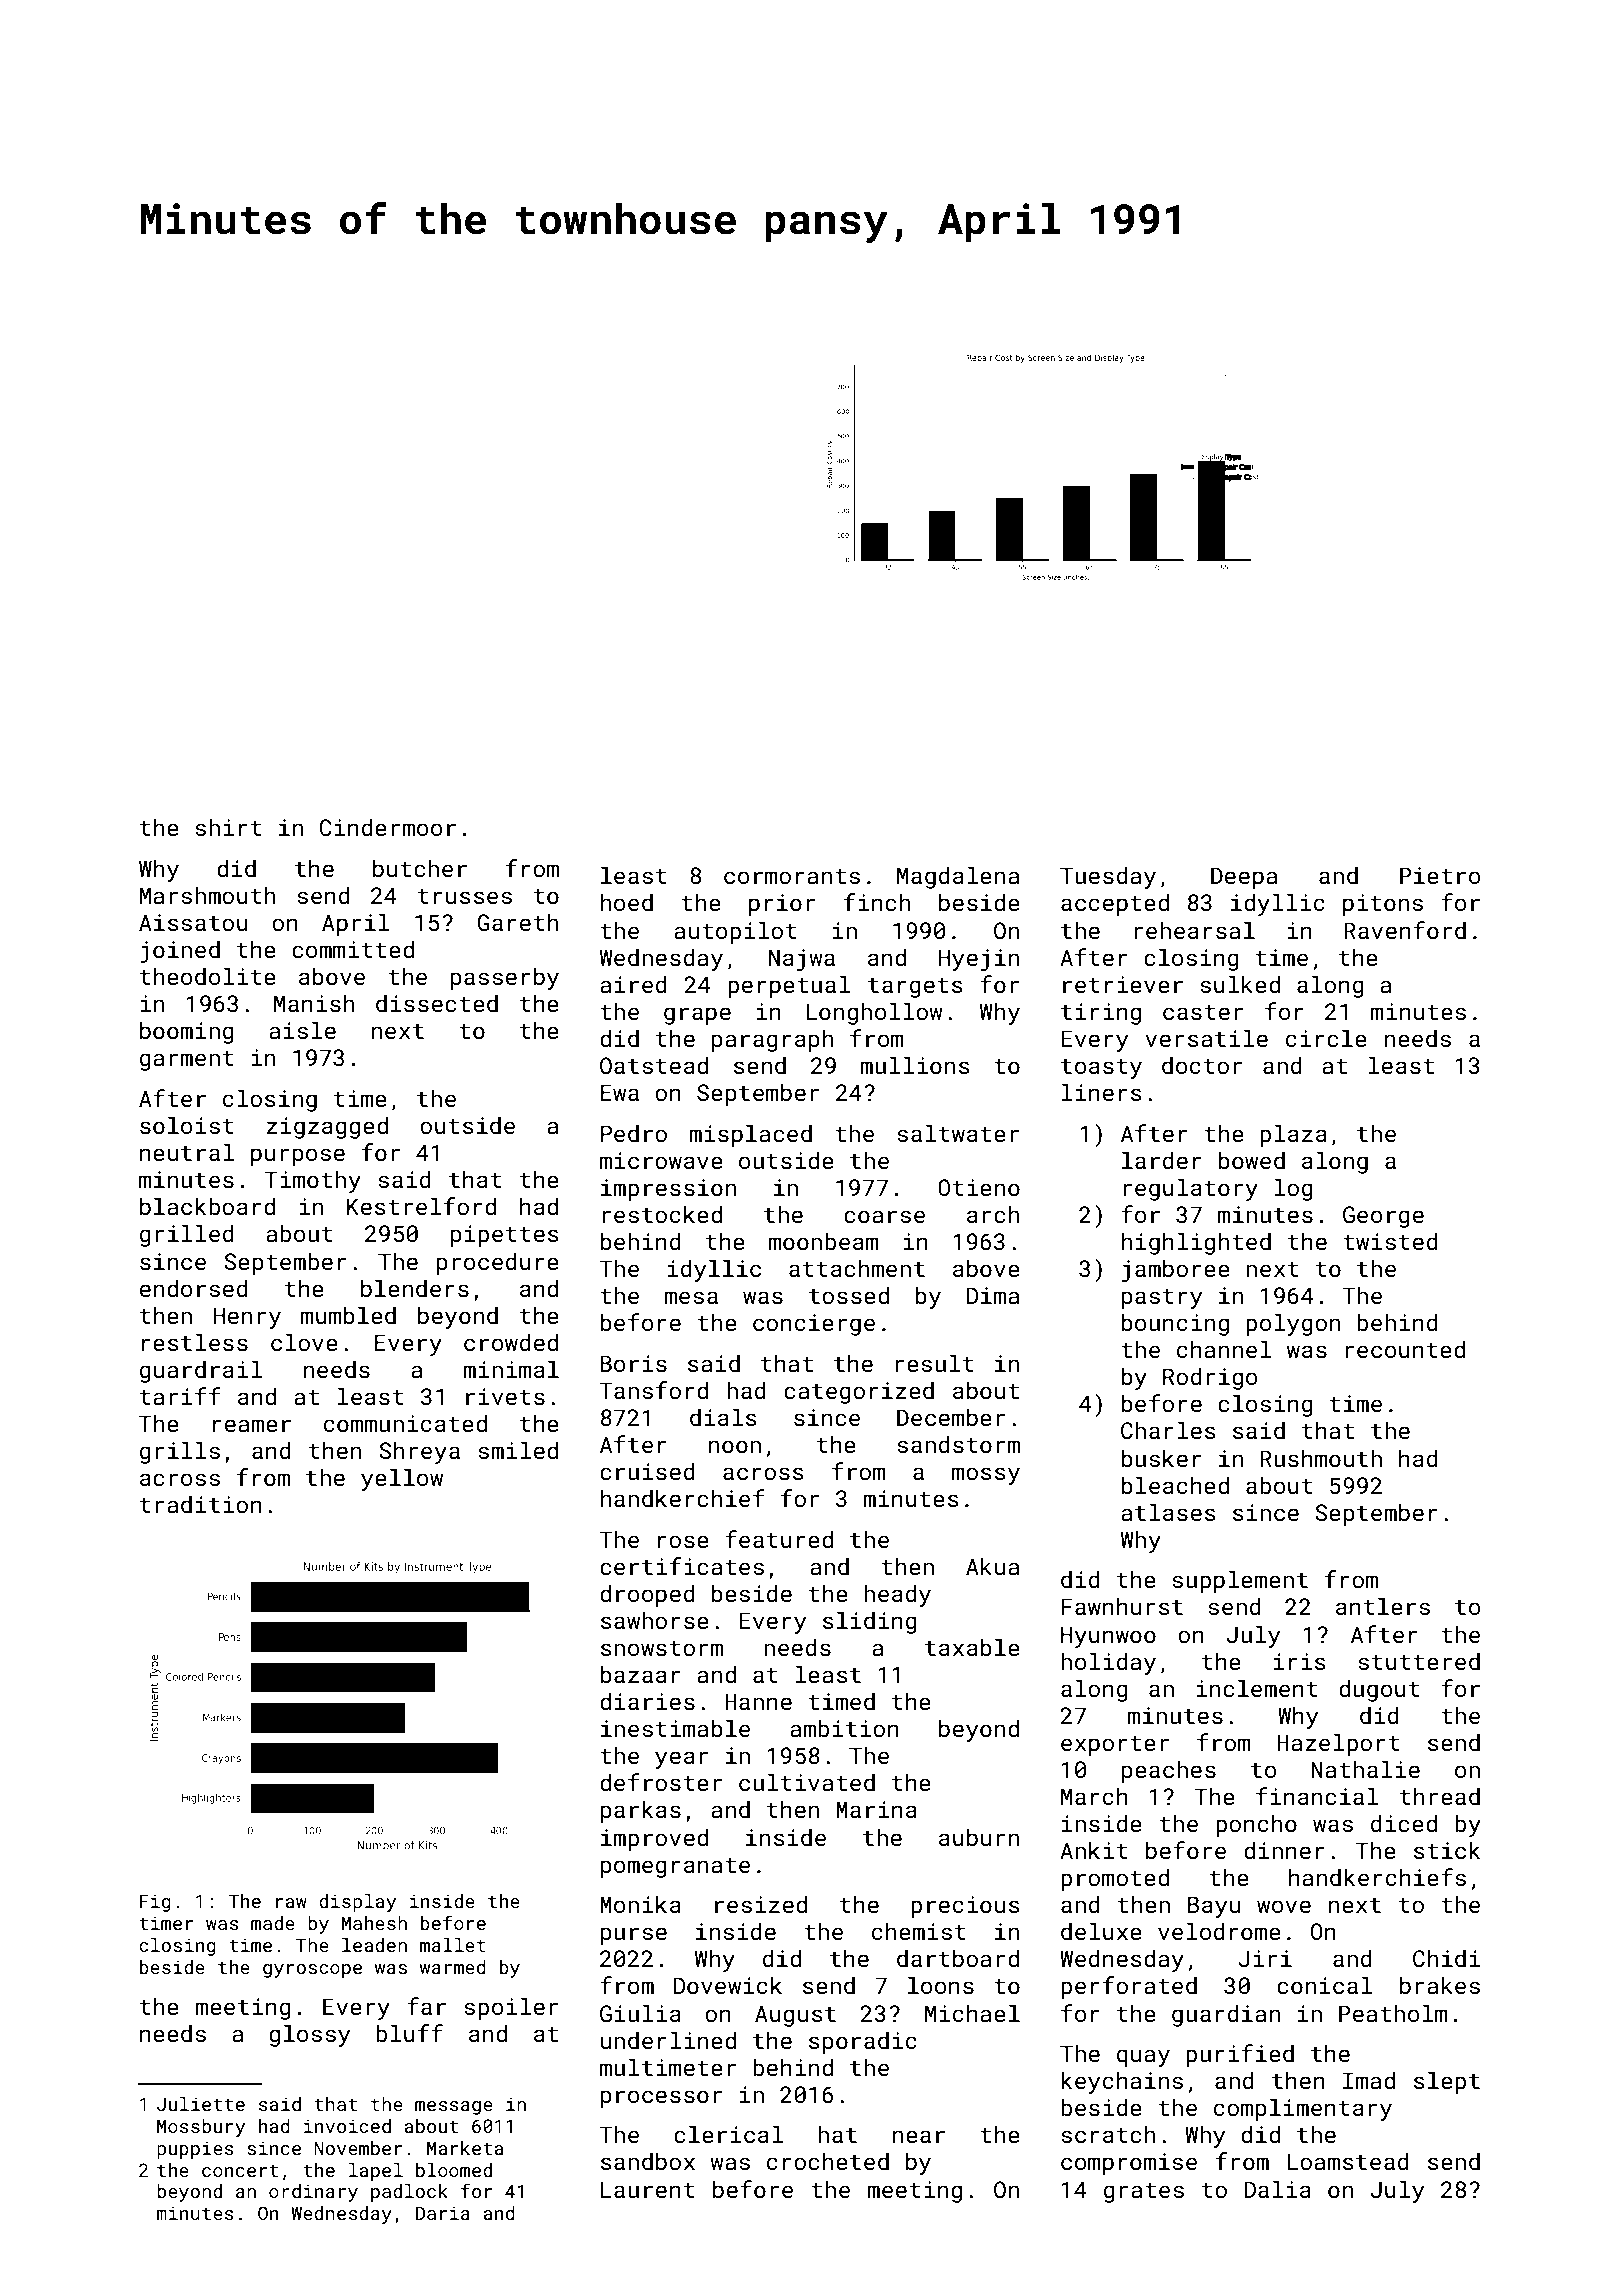 This image has width=1620, height=2292. Describe the element at coordinates (792, 876) in the image. I see `cormorants` at that location.
